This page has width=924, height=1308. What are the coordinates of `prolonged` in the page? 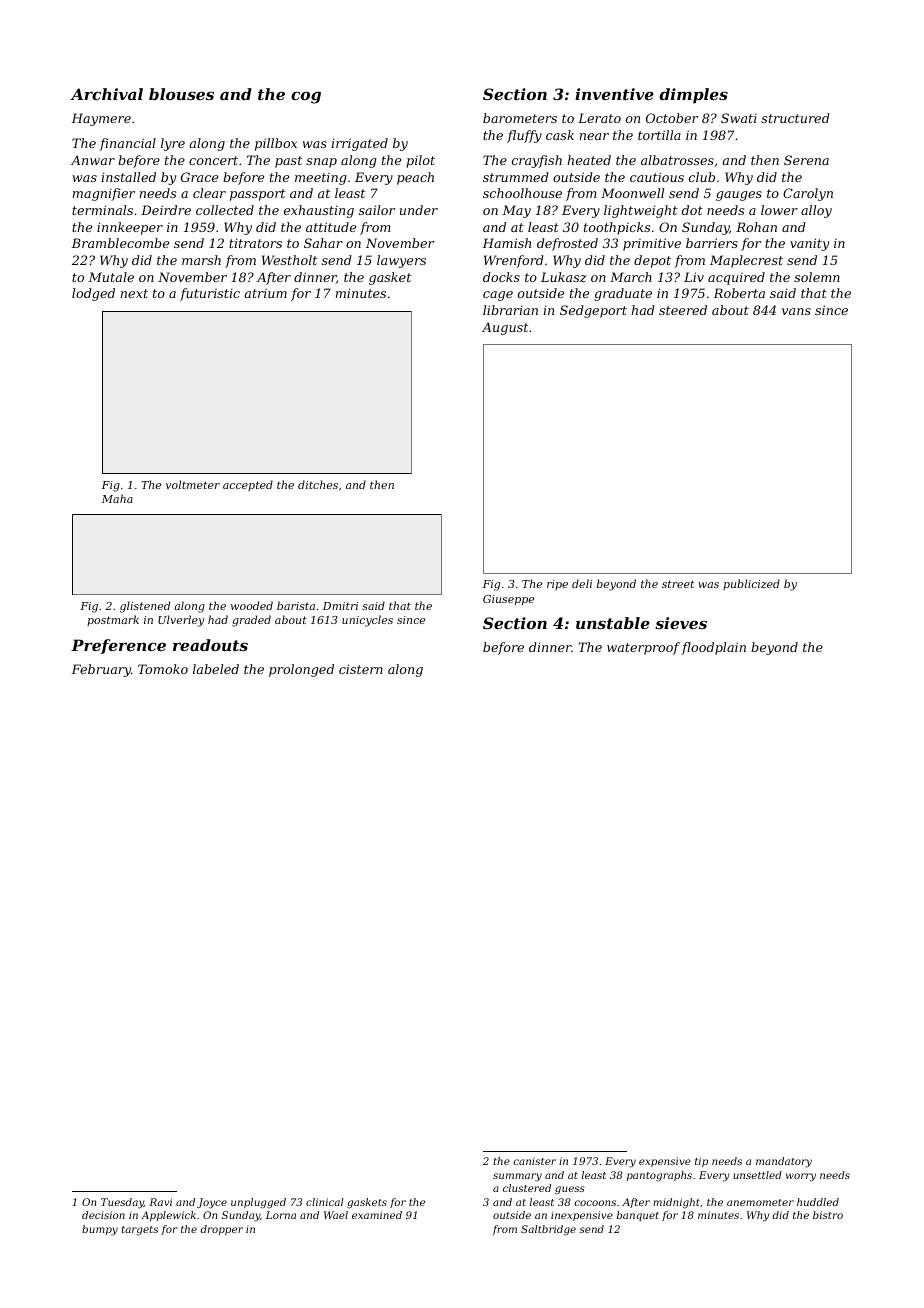 It's located at (301, 670).
